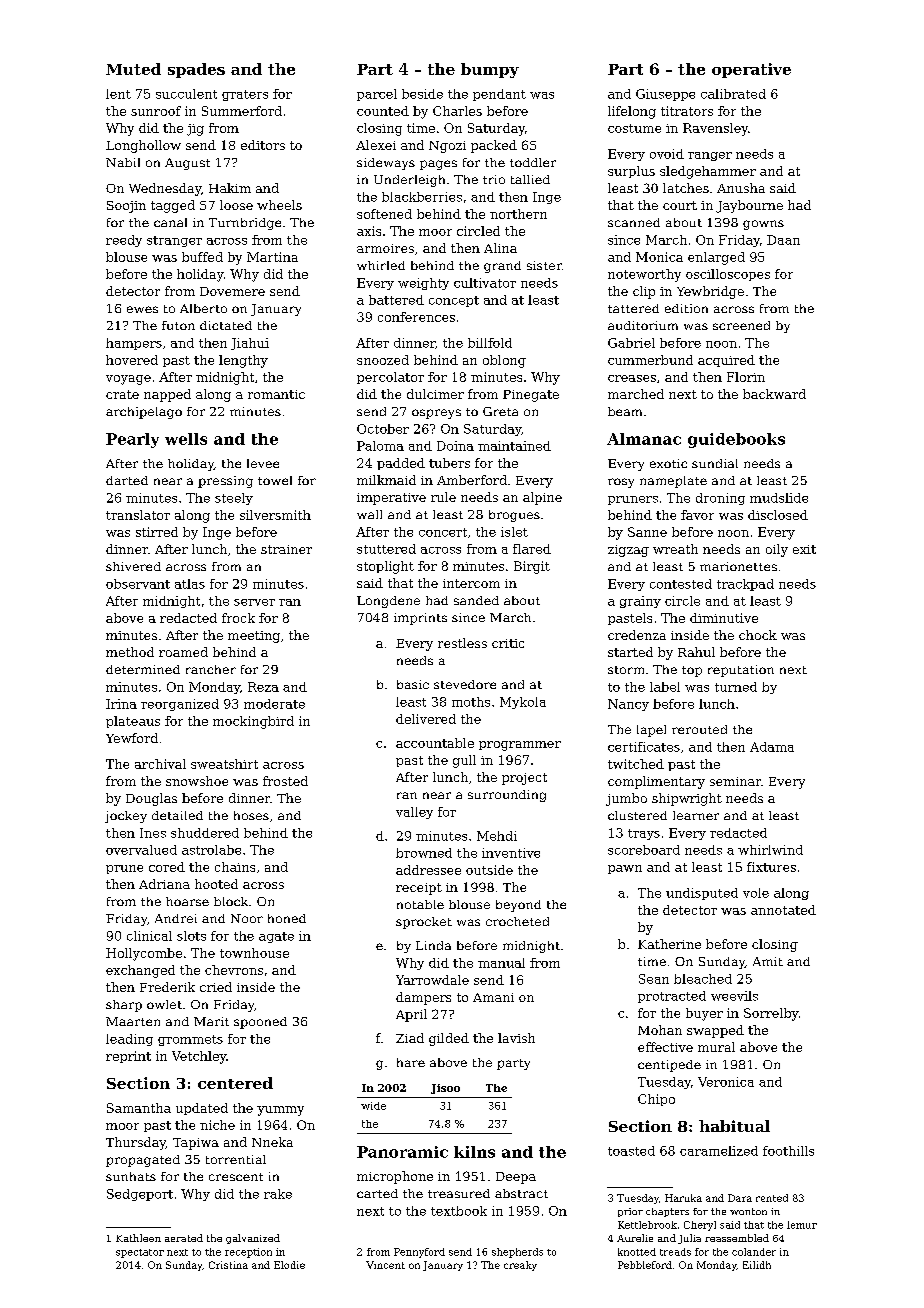 The image size is (924, 1308). I want to click on rake, so click(278, 1194).
